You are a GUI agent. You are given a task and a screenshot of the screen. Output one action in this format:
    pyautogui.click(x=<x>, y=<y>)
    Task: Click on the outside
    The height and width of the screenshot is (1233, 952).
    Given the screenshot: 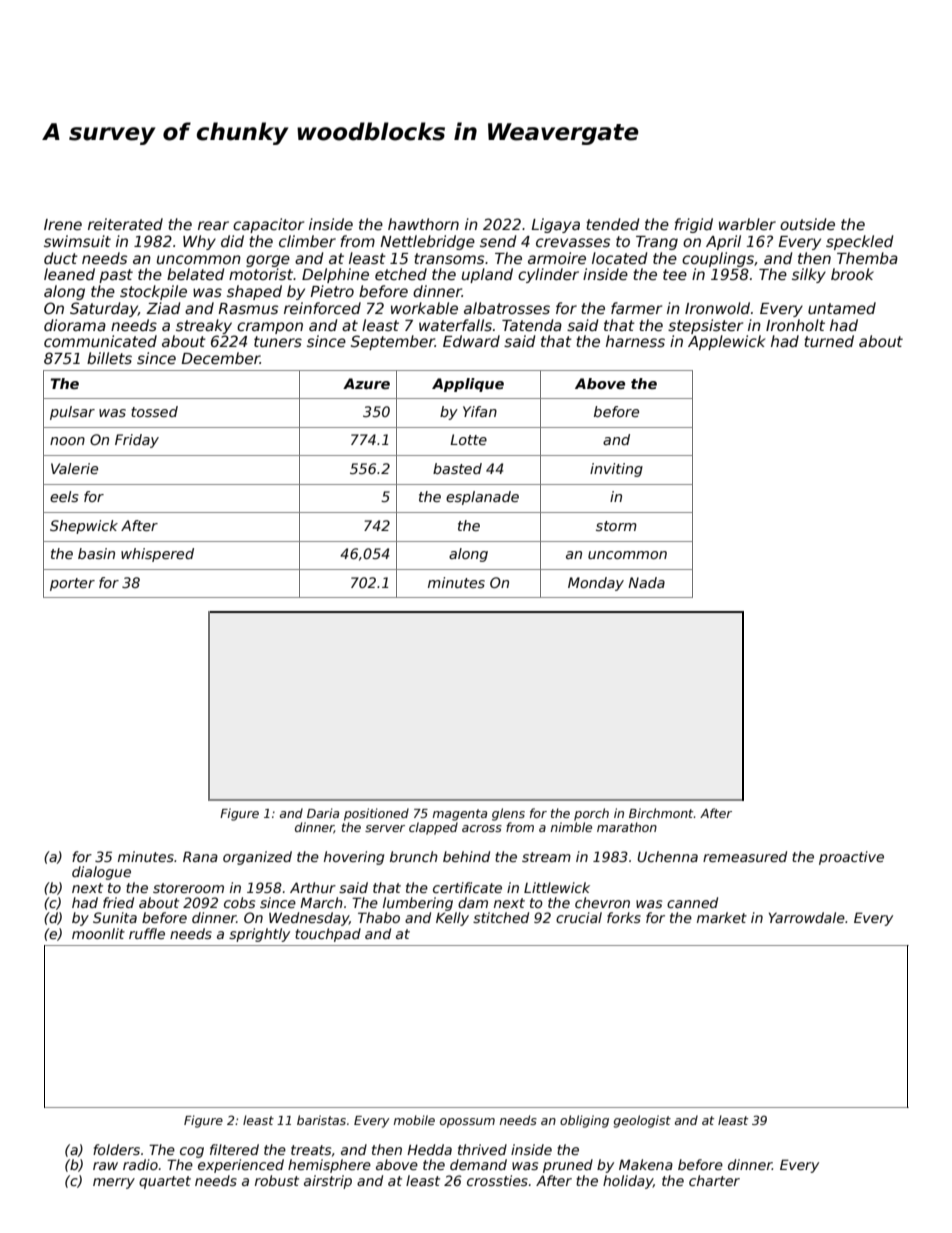 What is the action you would take?
    pyautogui.click(x=807, y=224)
